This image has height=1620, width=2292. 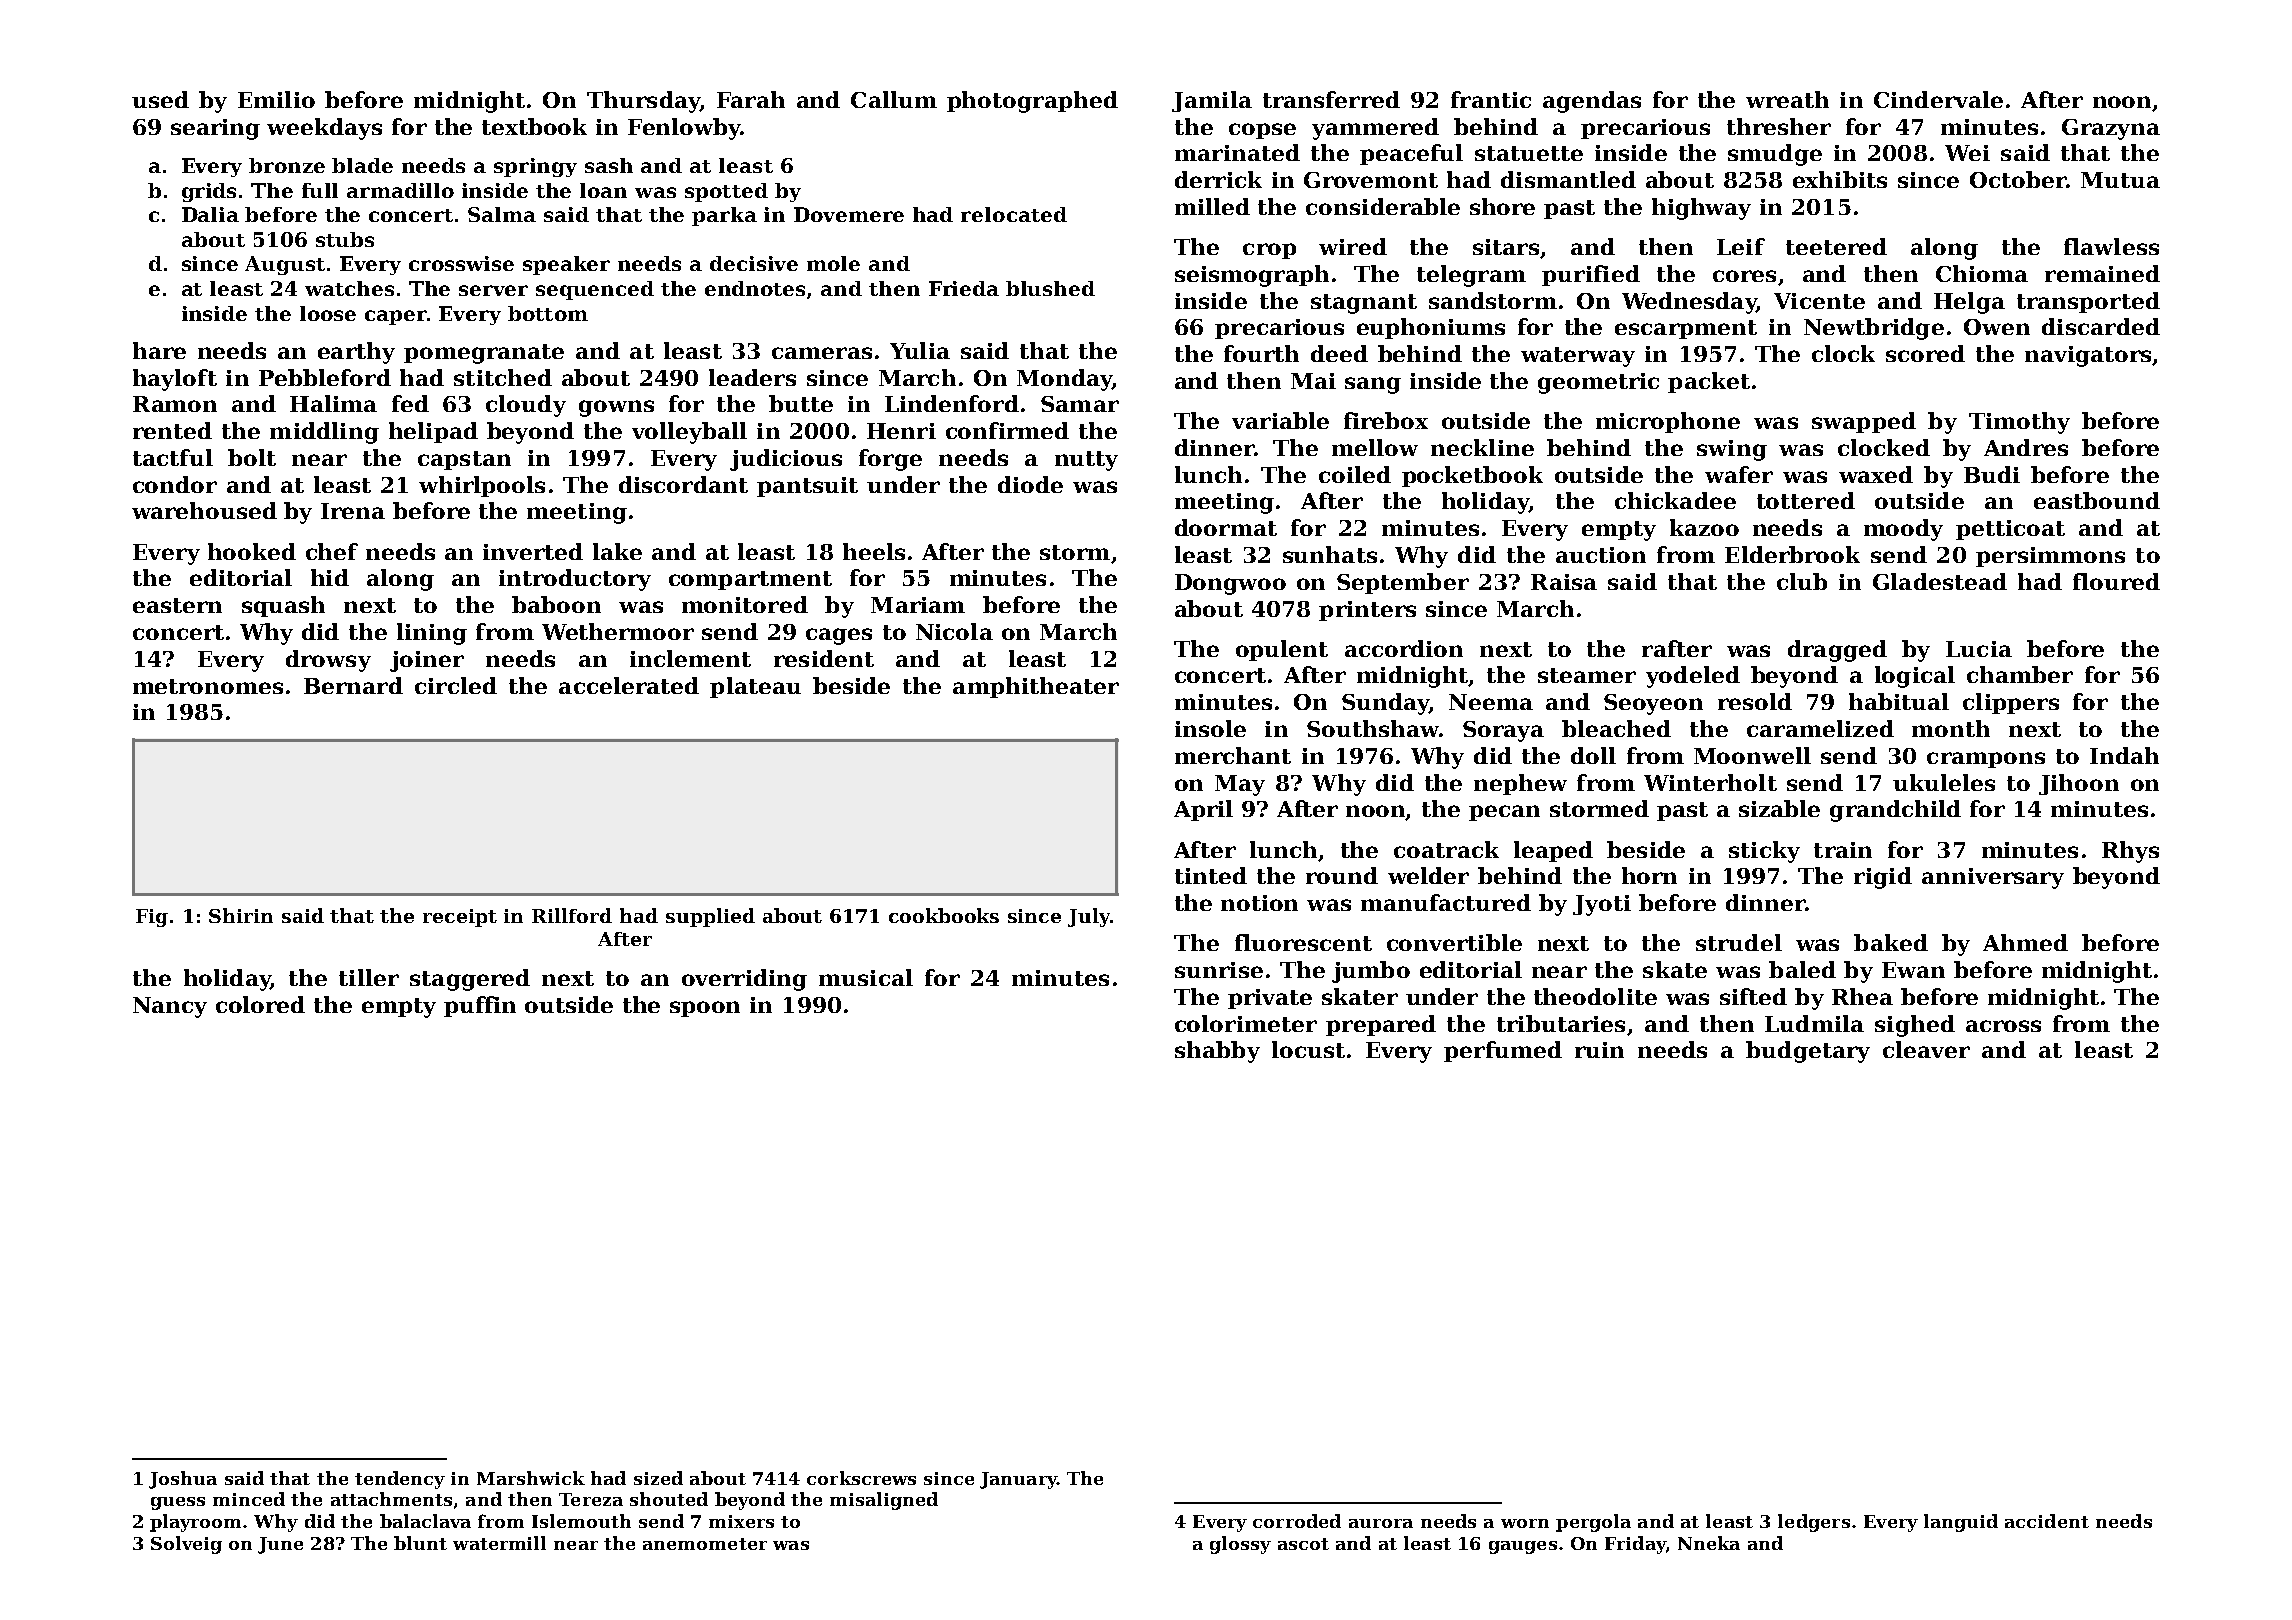 What do you see at coordinates (186, 1545) in the image?
I see `Solveig` at bounding box center [186, 1545].
